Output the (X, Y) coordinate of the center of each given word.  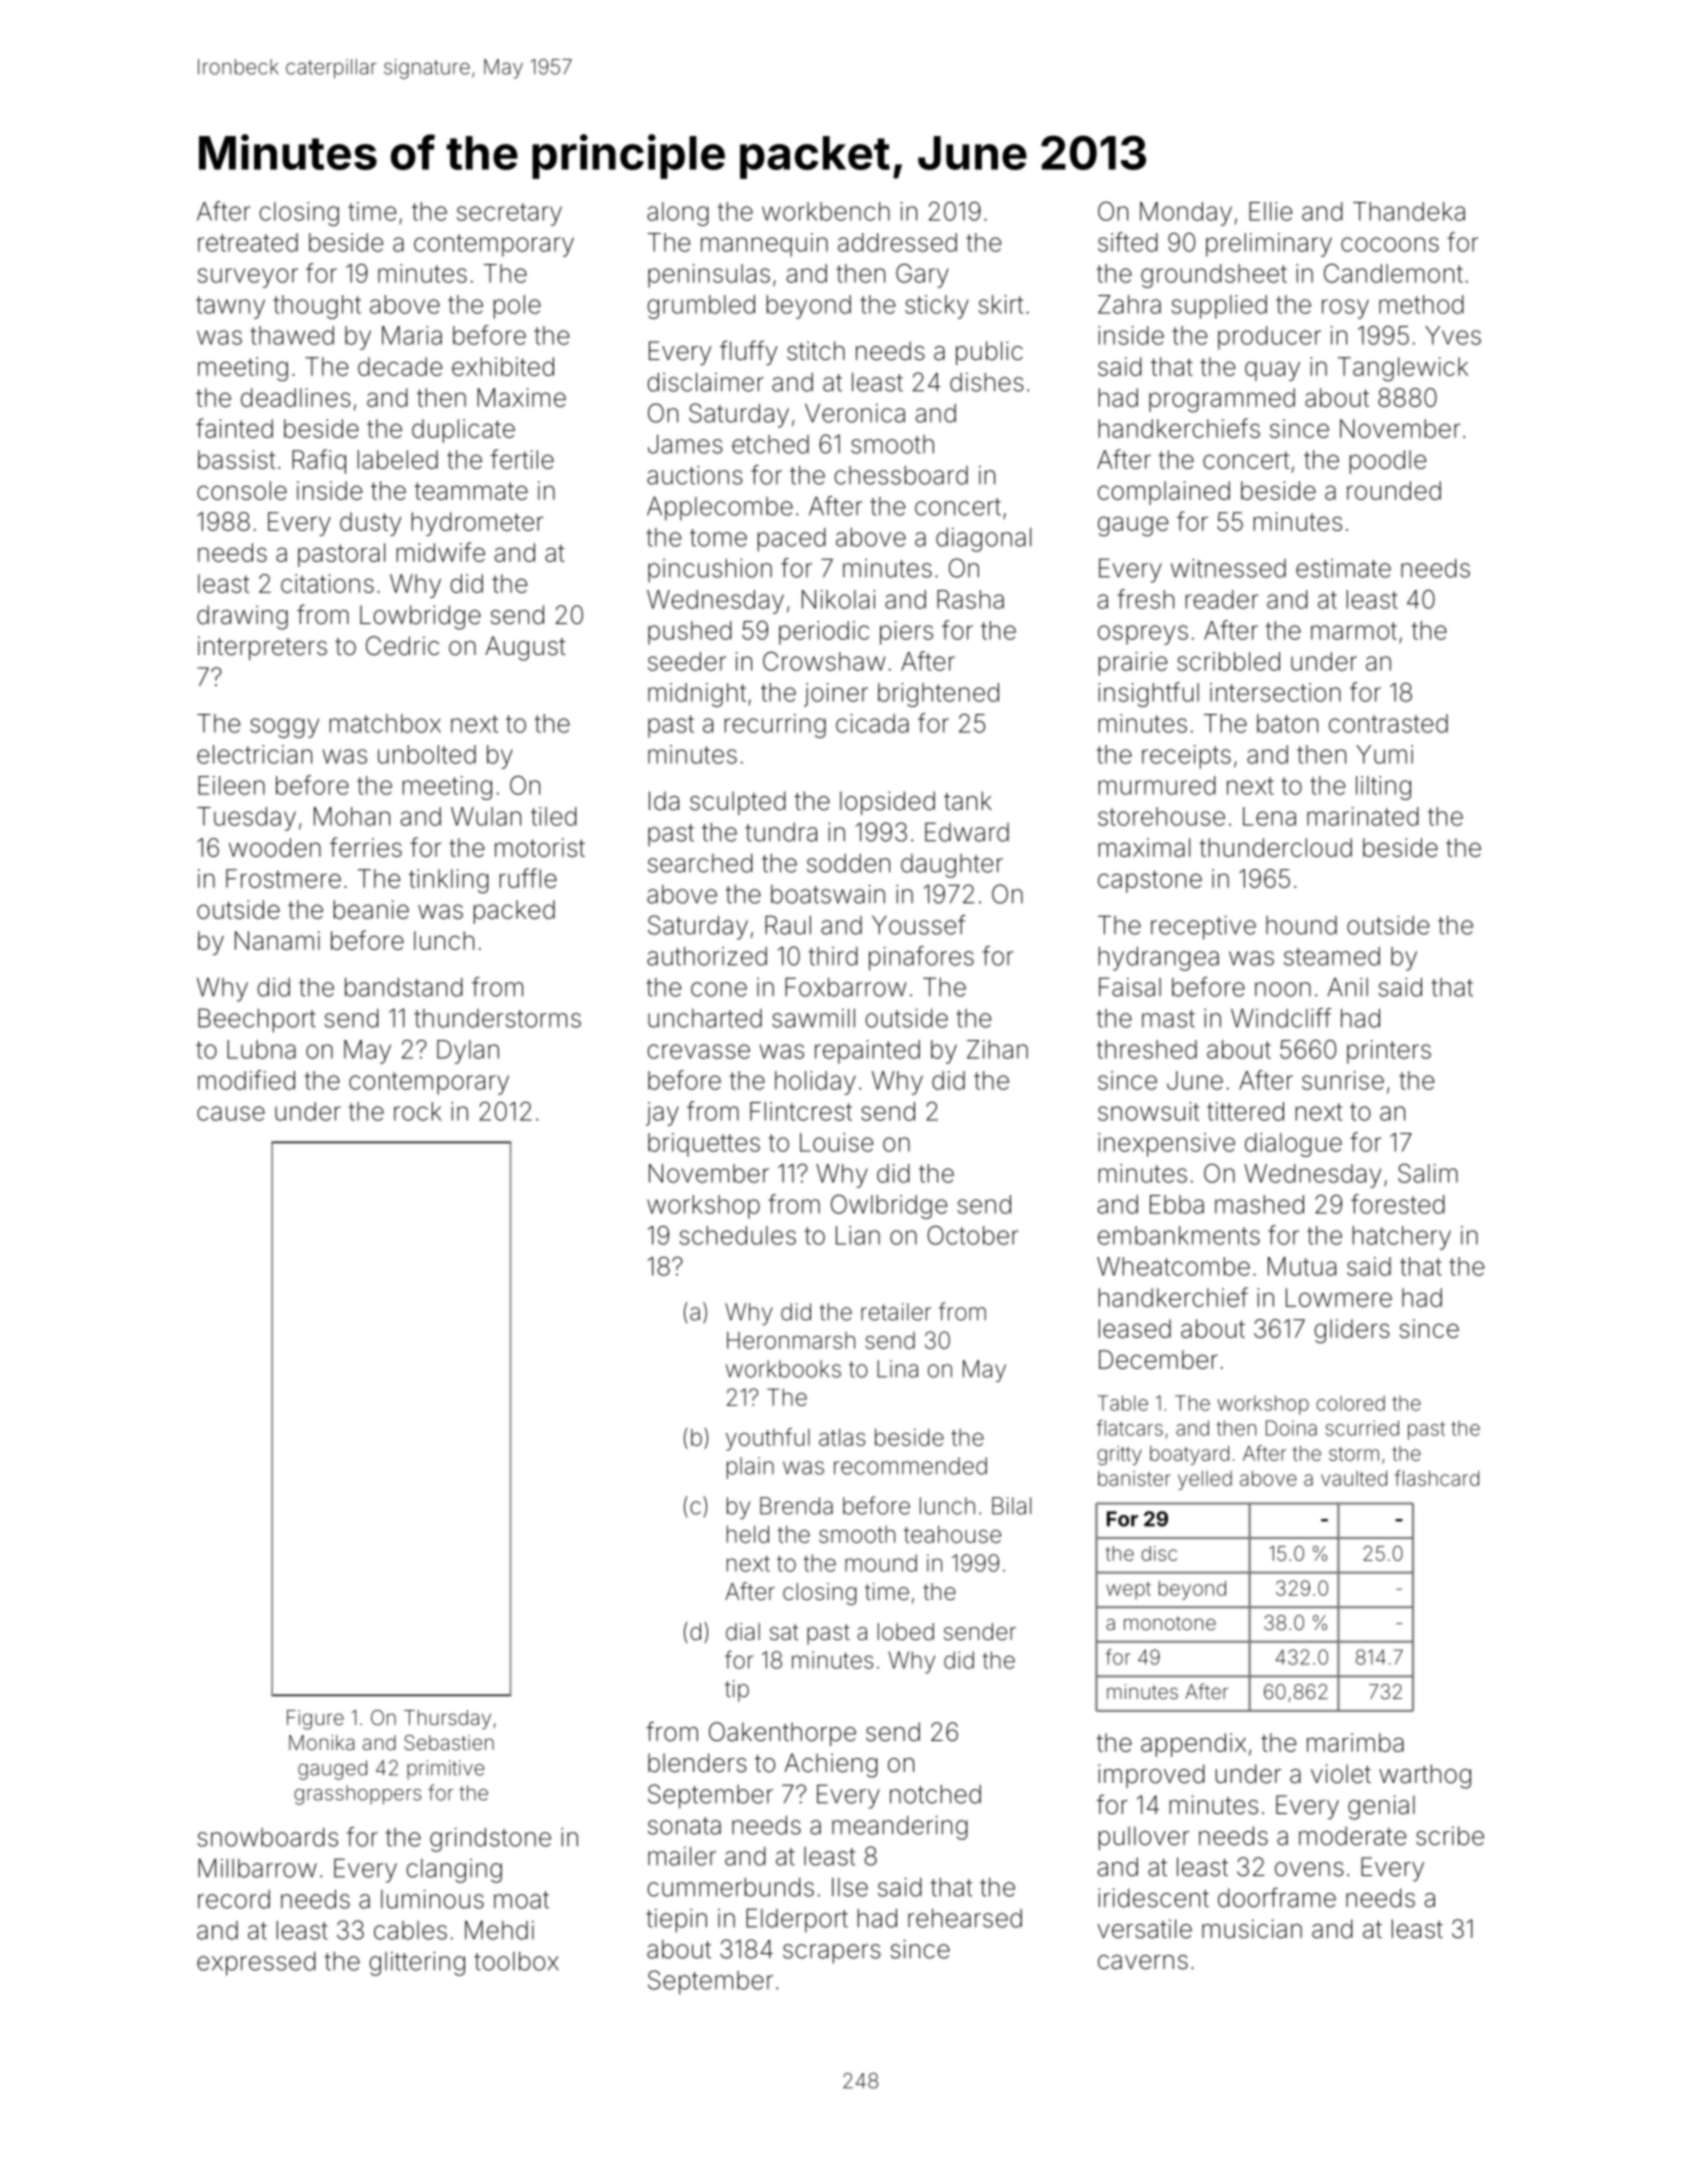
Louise (836, 1142)
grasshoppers (357, 1795)
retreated (248, 242)
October (972, 1235)
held (748, 1534)
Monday (1186, 214)
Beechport (257, 1020)
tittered (1245, 1111)
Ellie (1270, 211)
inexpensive (1166, 1145)
